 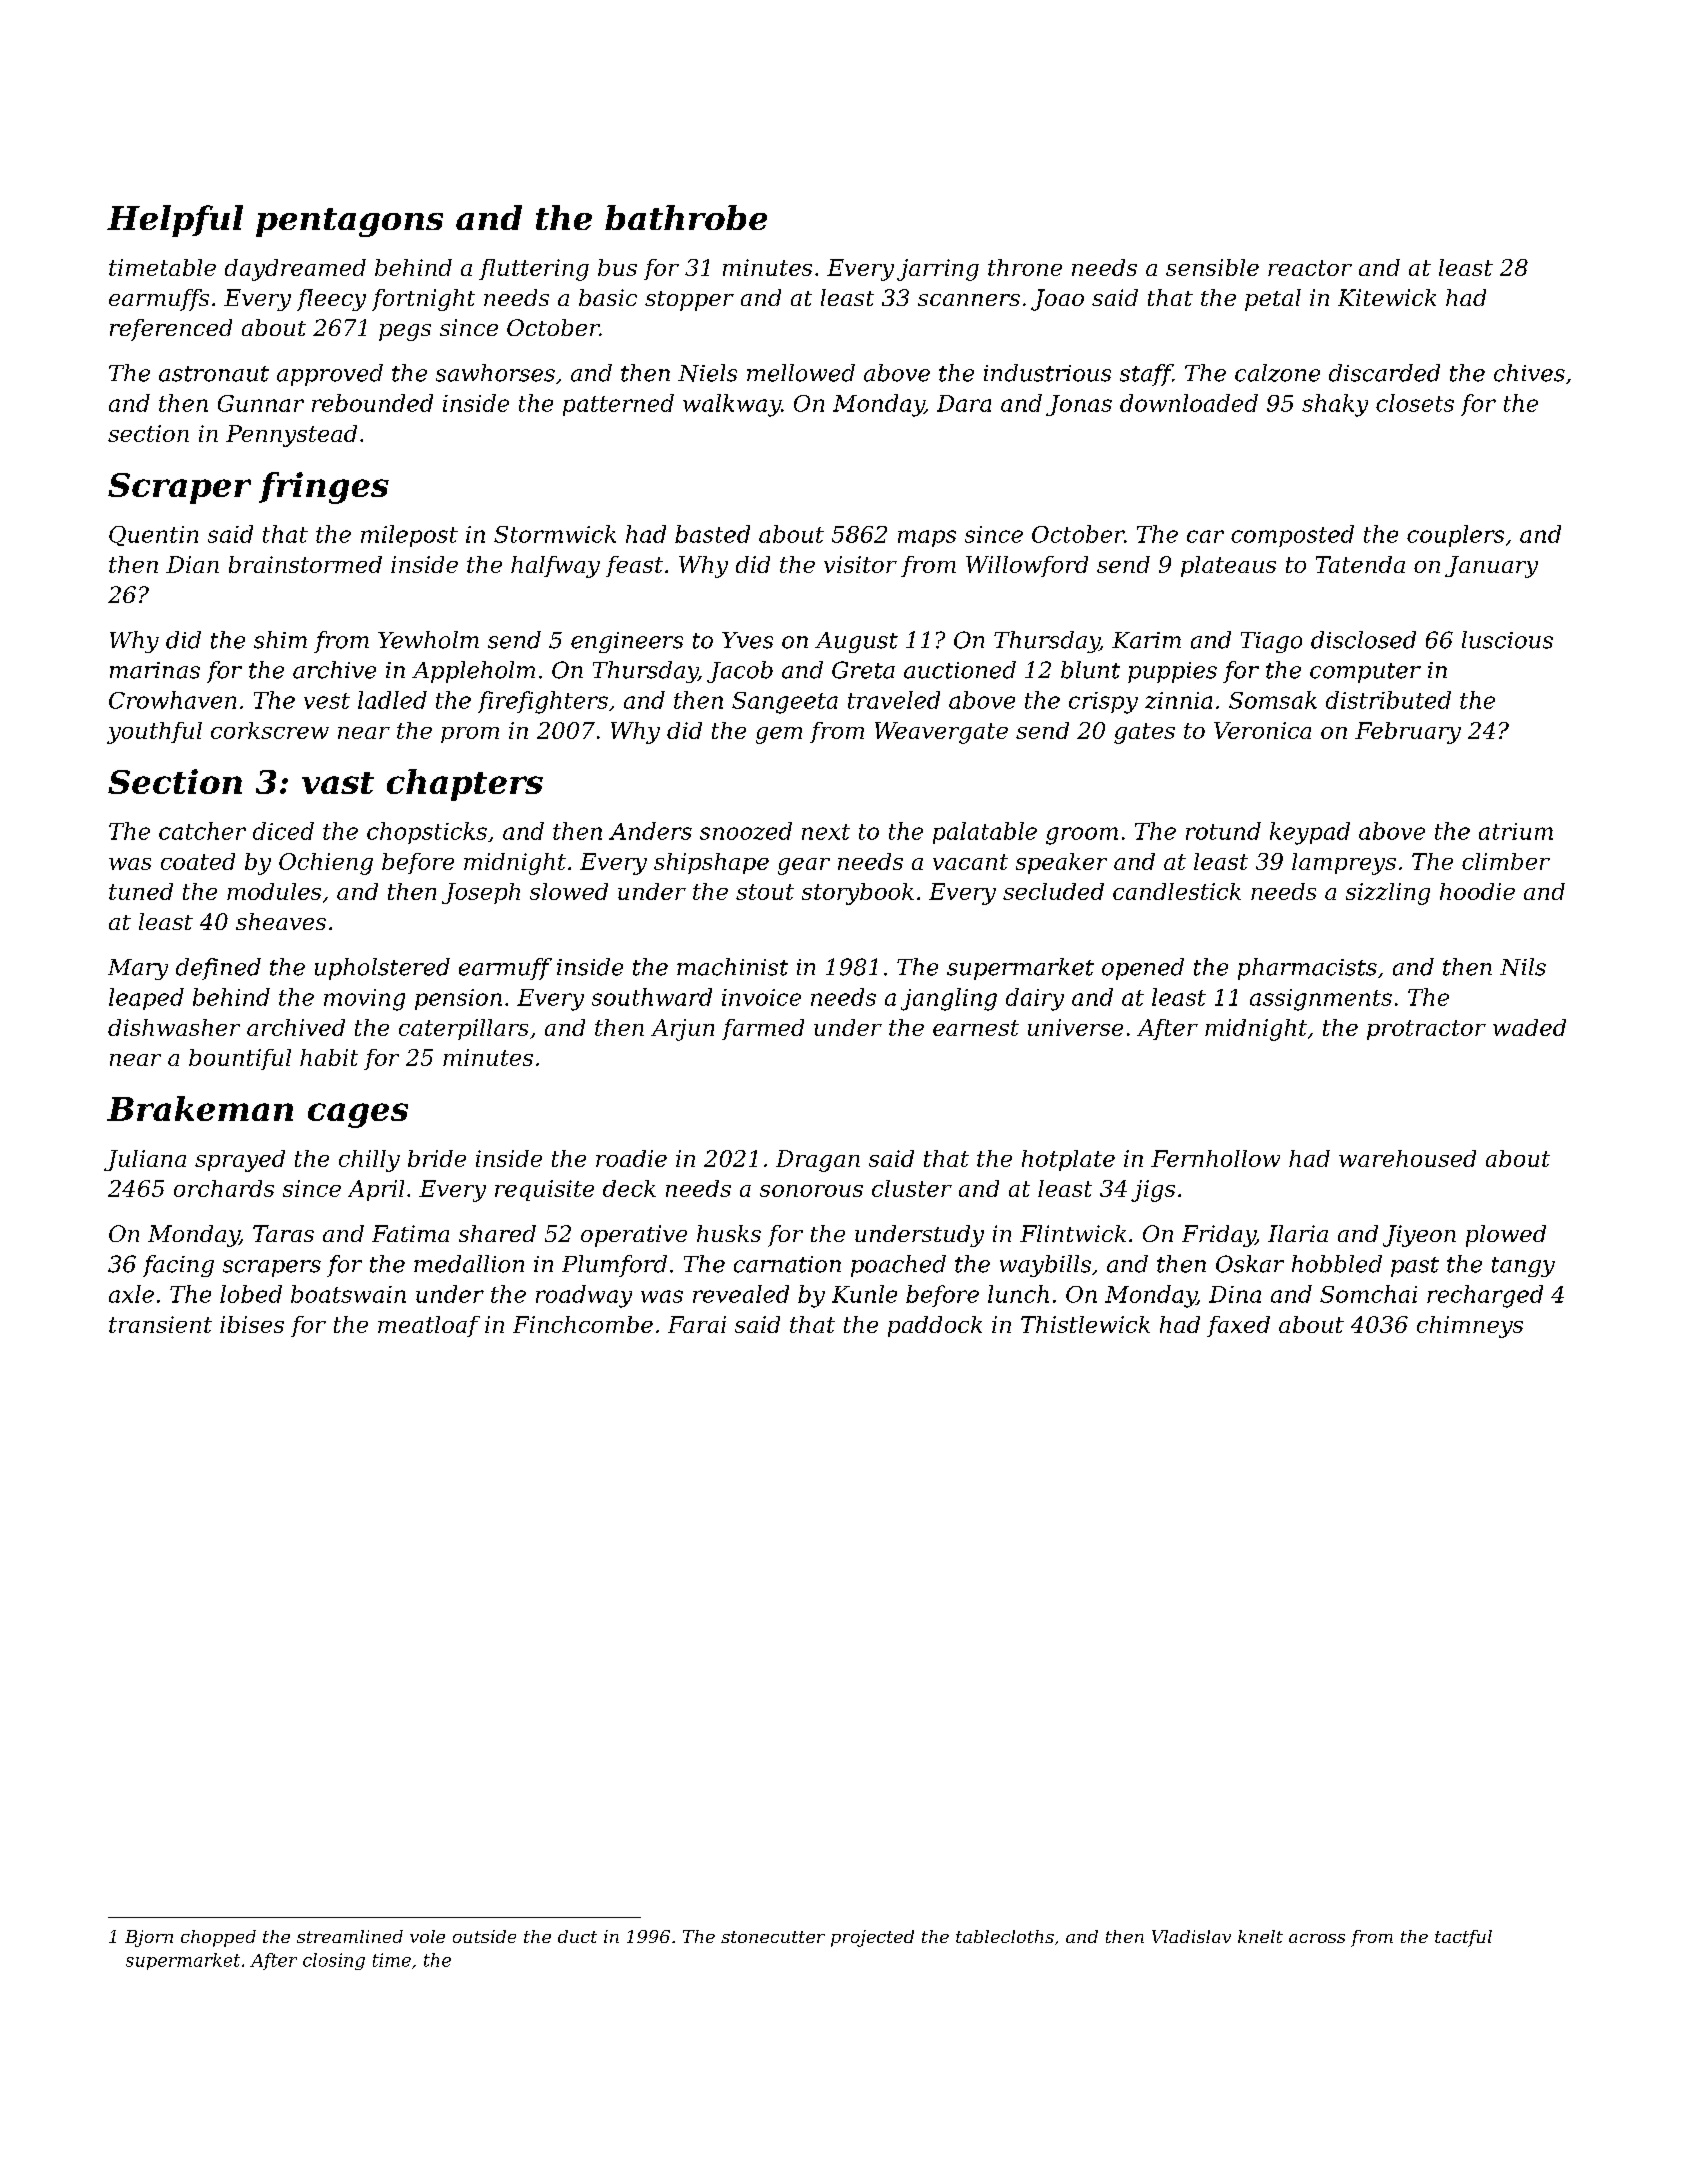 I want to click on pentagons, so click(x=349, y=222).
